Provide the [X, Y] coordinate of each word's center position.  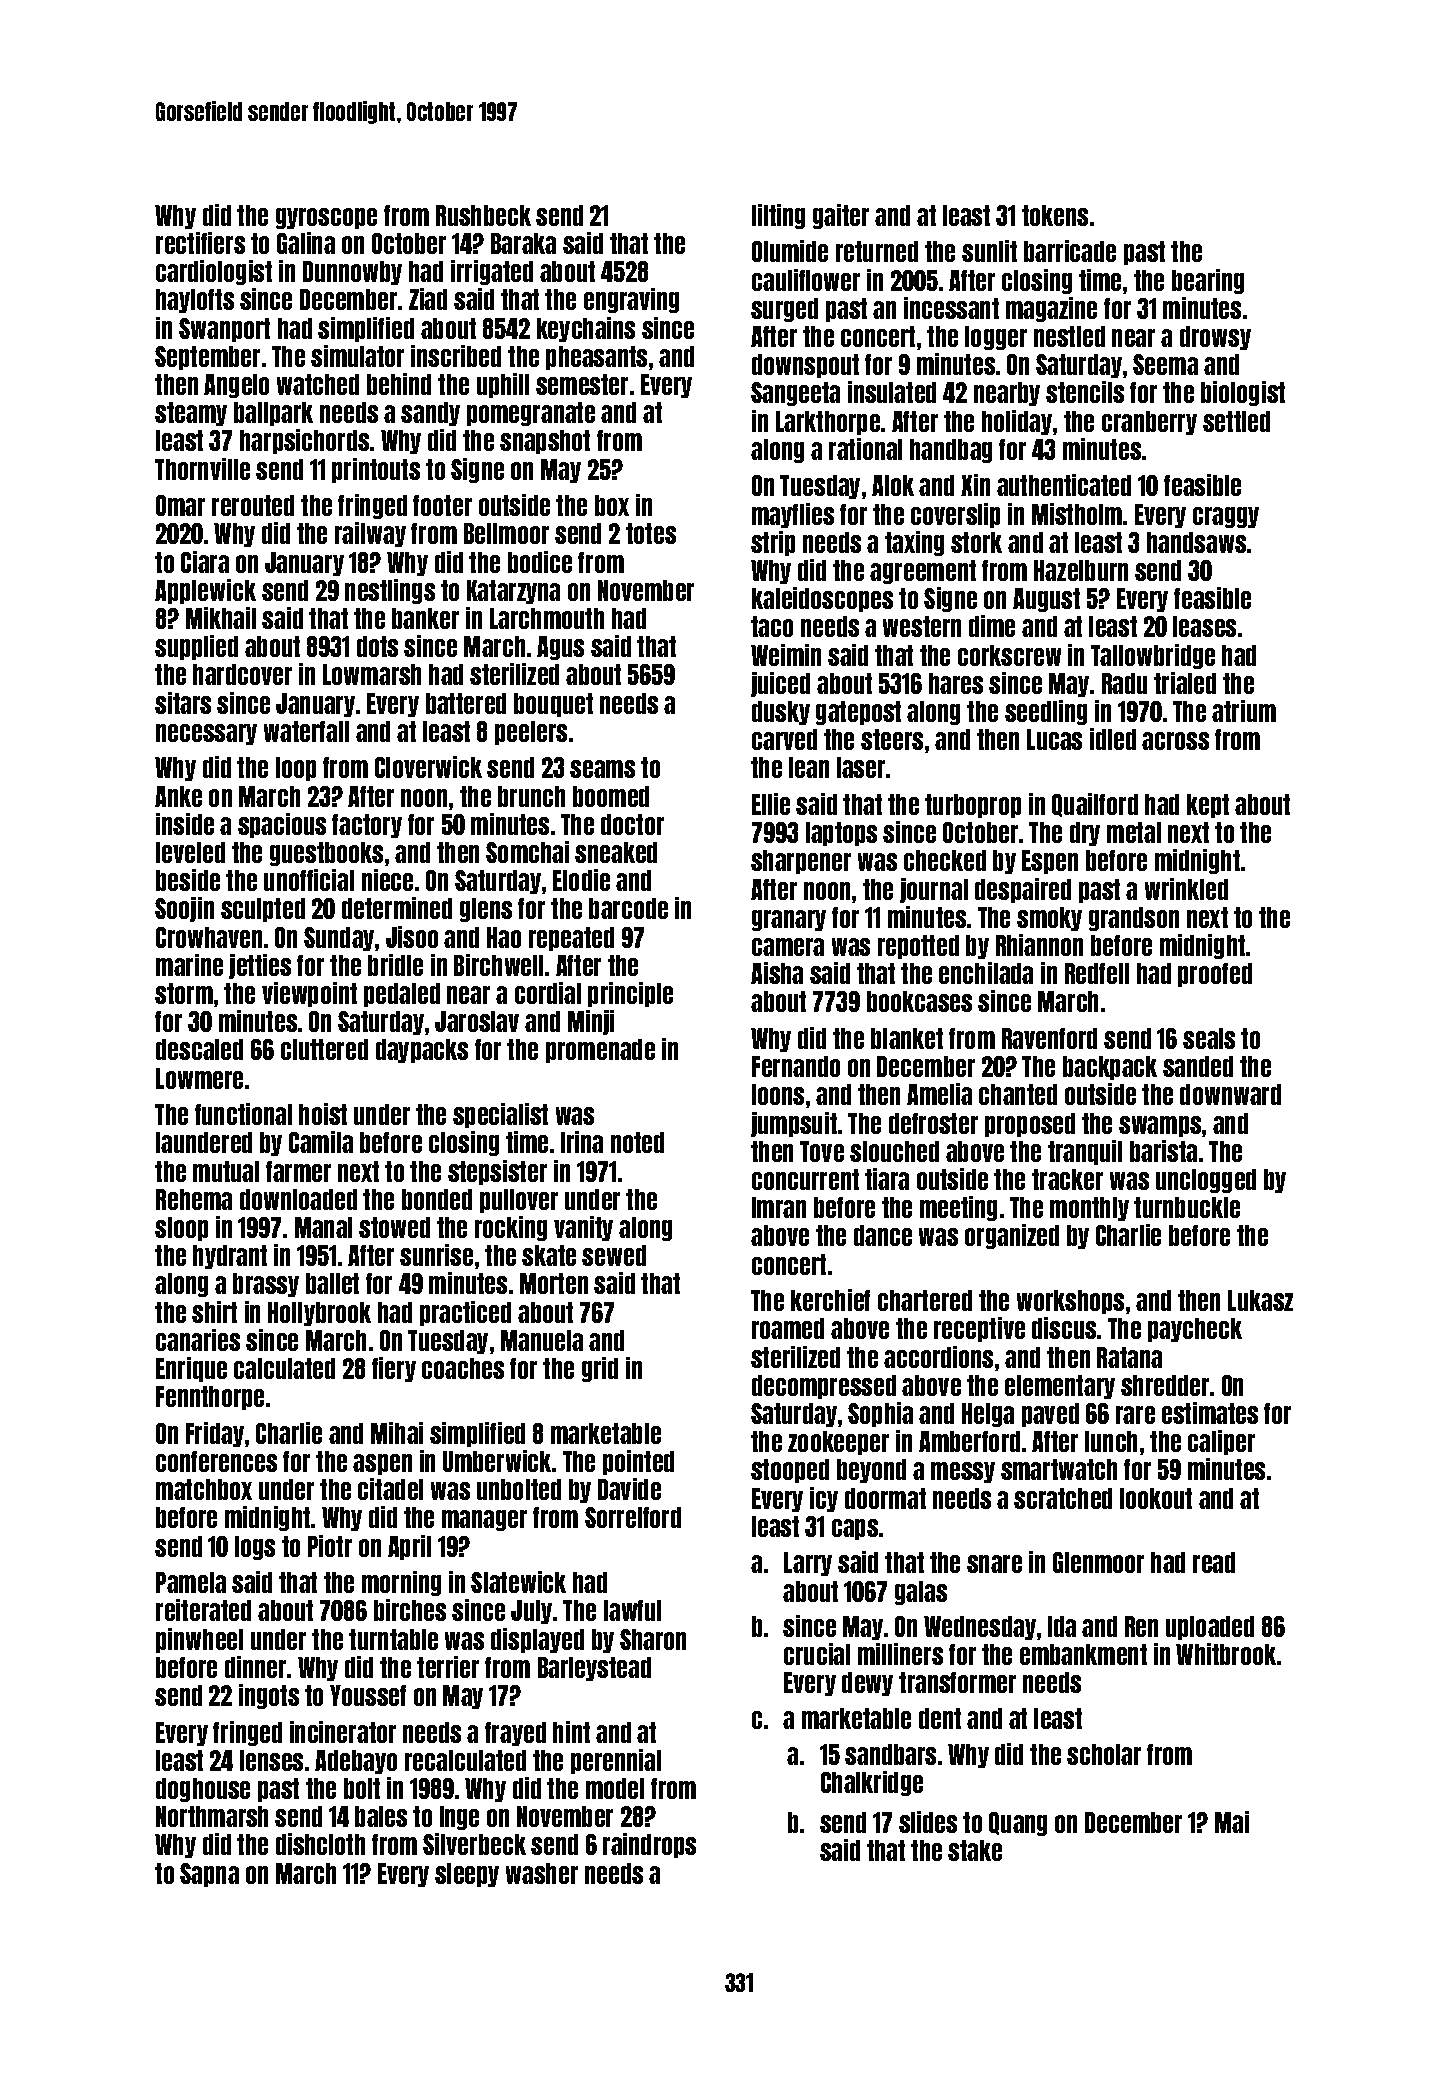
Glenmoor [1098, 1562]
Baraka [523, 243]
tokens [1055, 215]
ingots [269, 1696]
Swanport [224, 330]
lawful [632, 1610]
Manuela [542, 1340]
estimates [1210, 1413]
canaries [198, 1340]
